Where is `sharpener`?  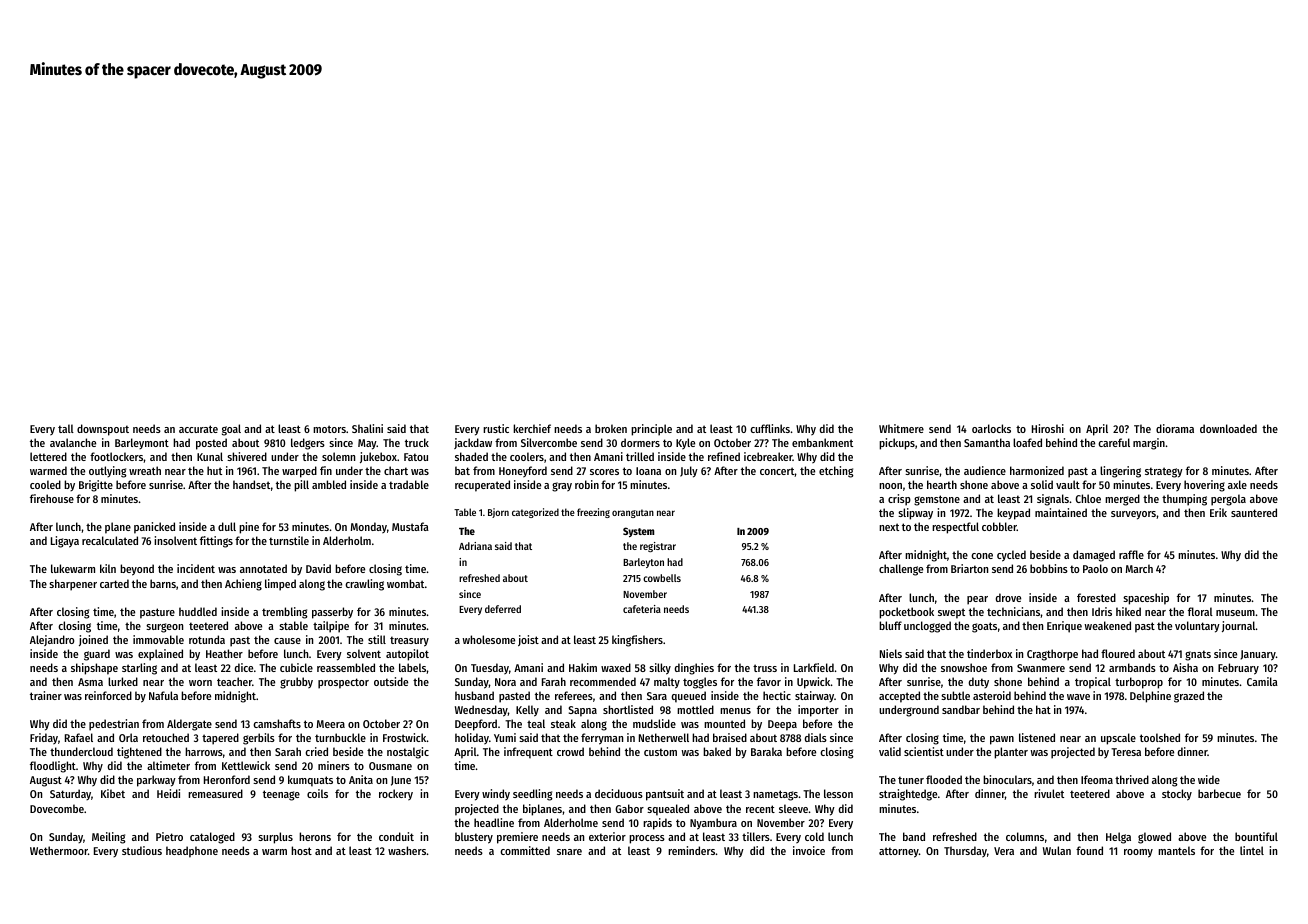 sharpener is located at coordinates (73, 585).
